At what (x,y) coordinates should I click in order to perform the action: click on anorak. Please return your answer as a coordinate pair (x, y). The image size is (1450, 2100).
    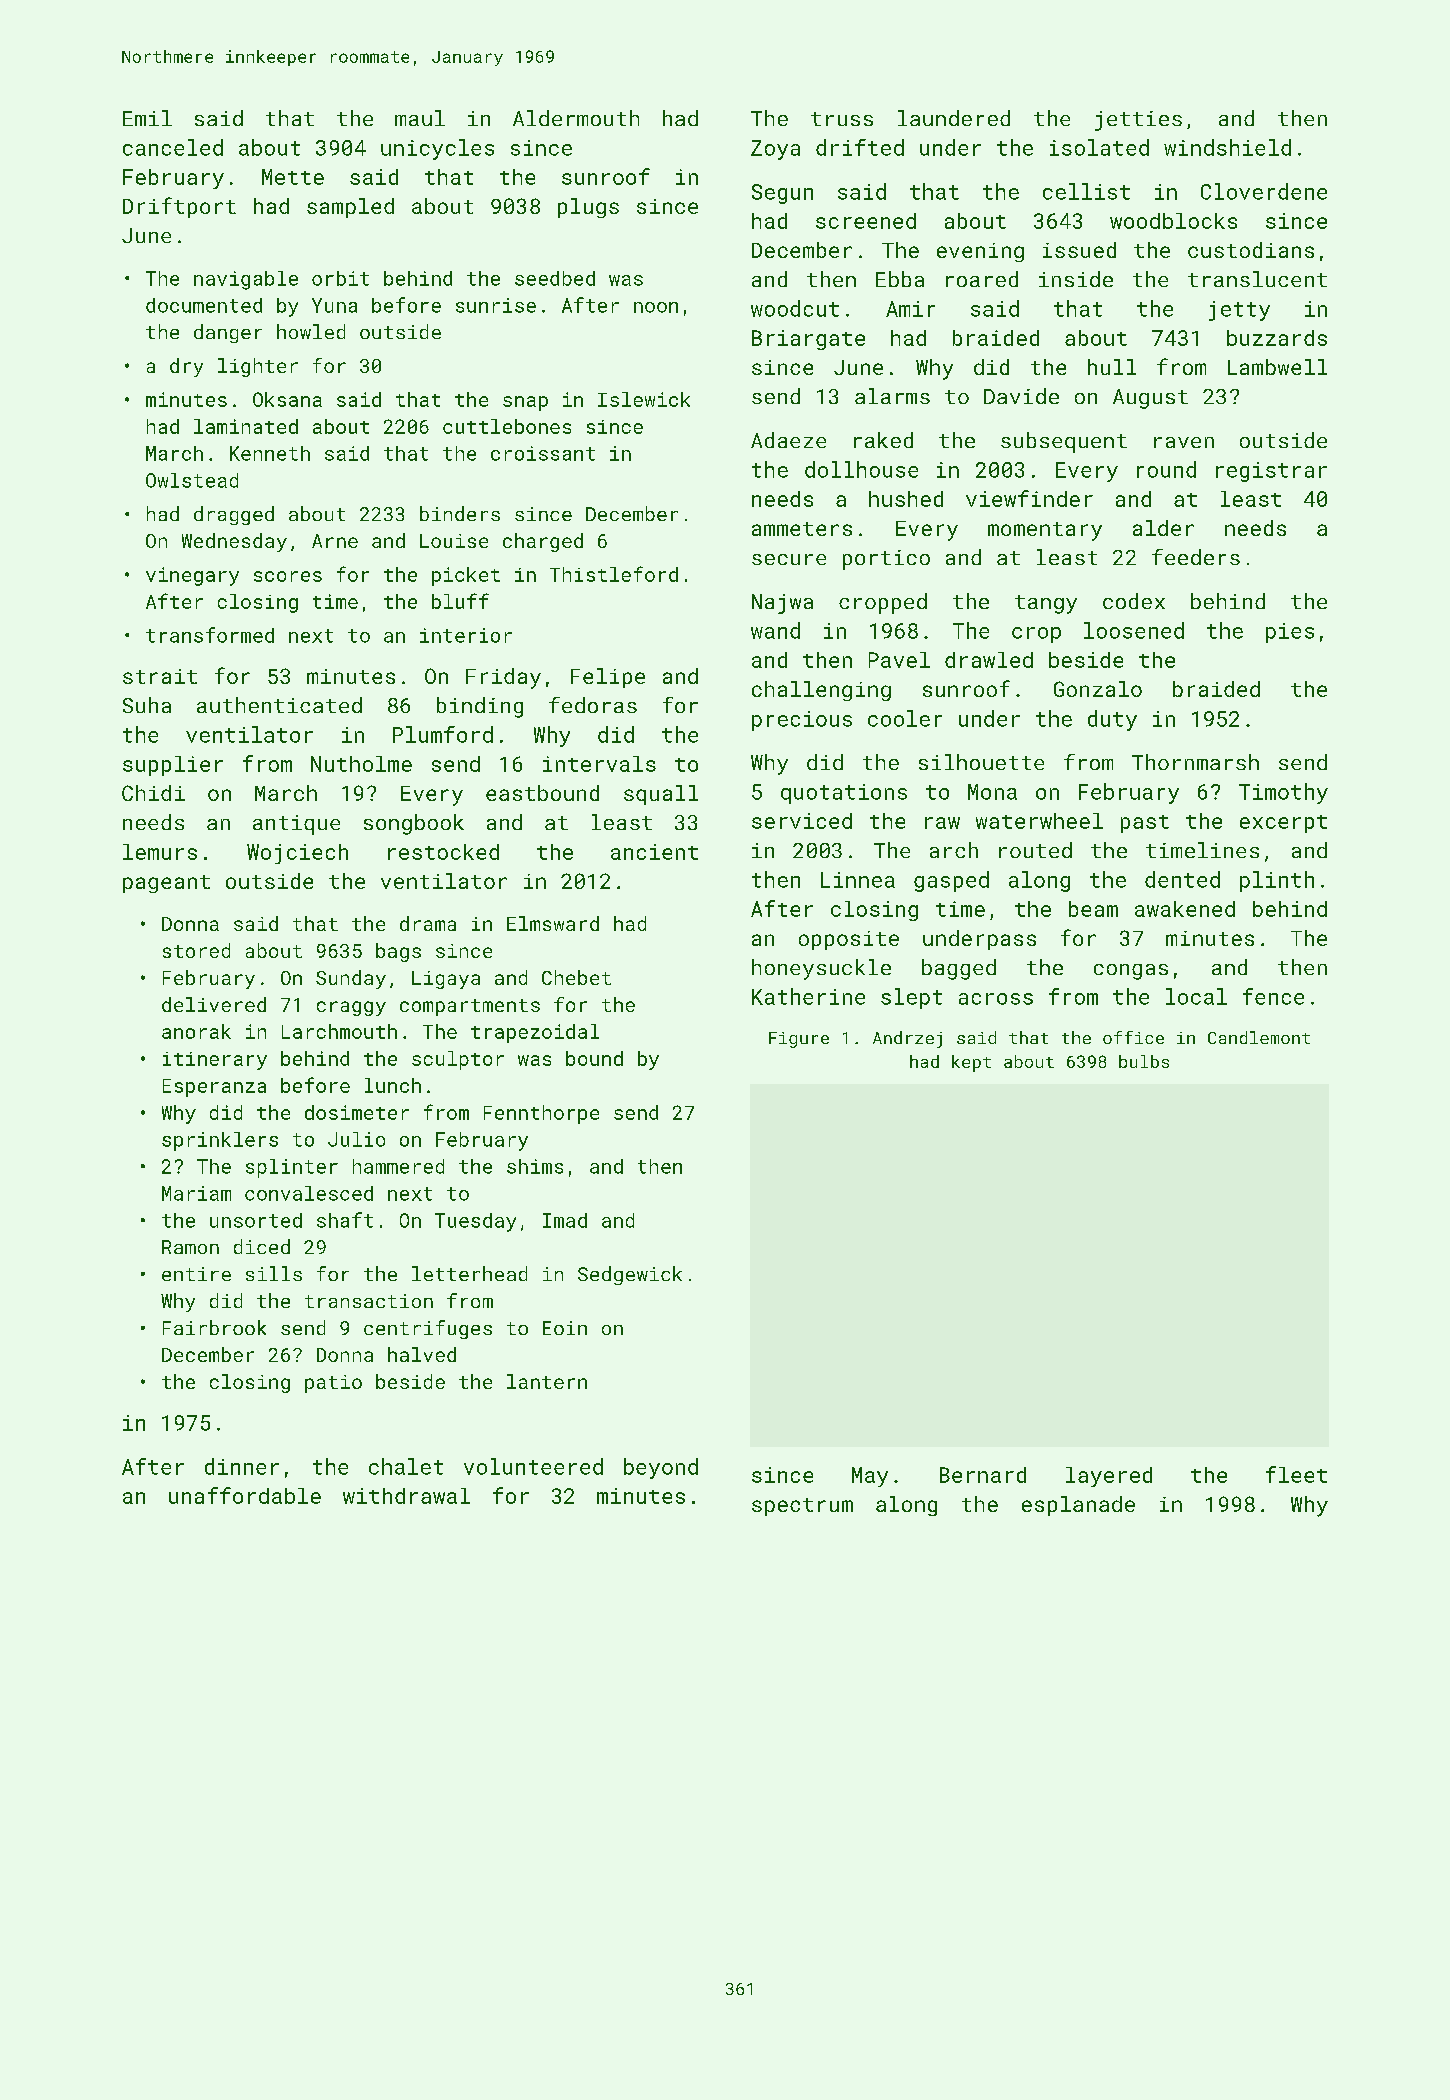
    Looking at the image, I should click on (196, 1031).
